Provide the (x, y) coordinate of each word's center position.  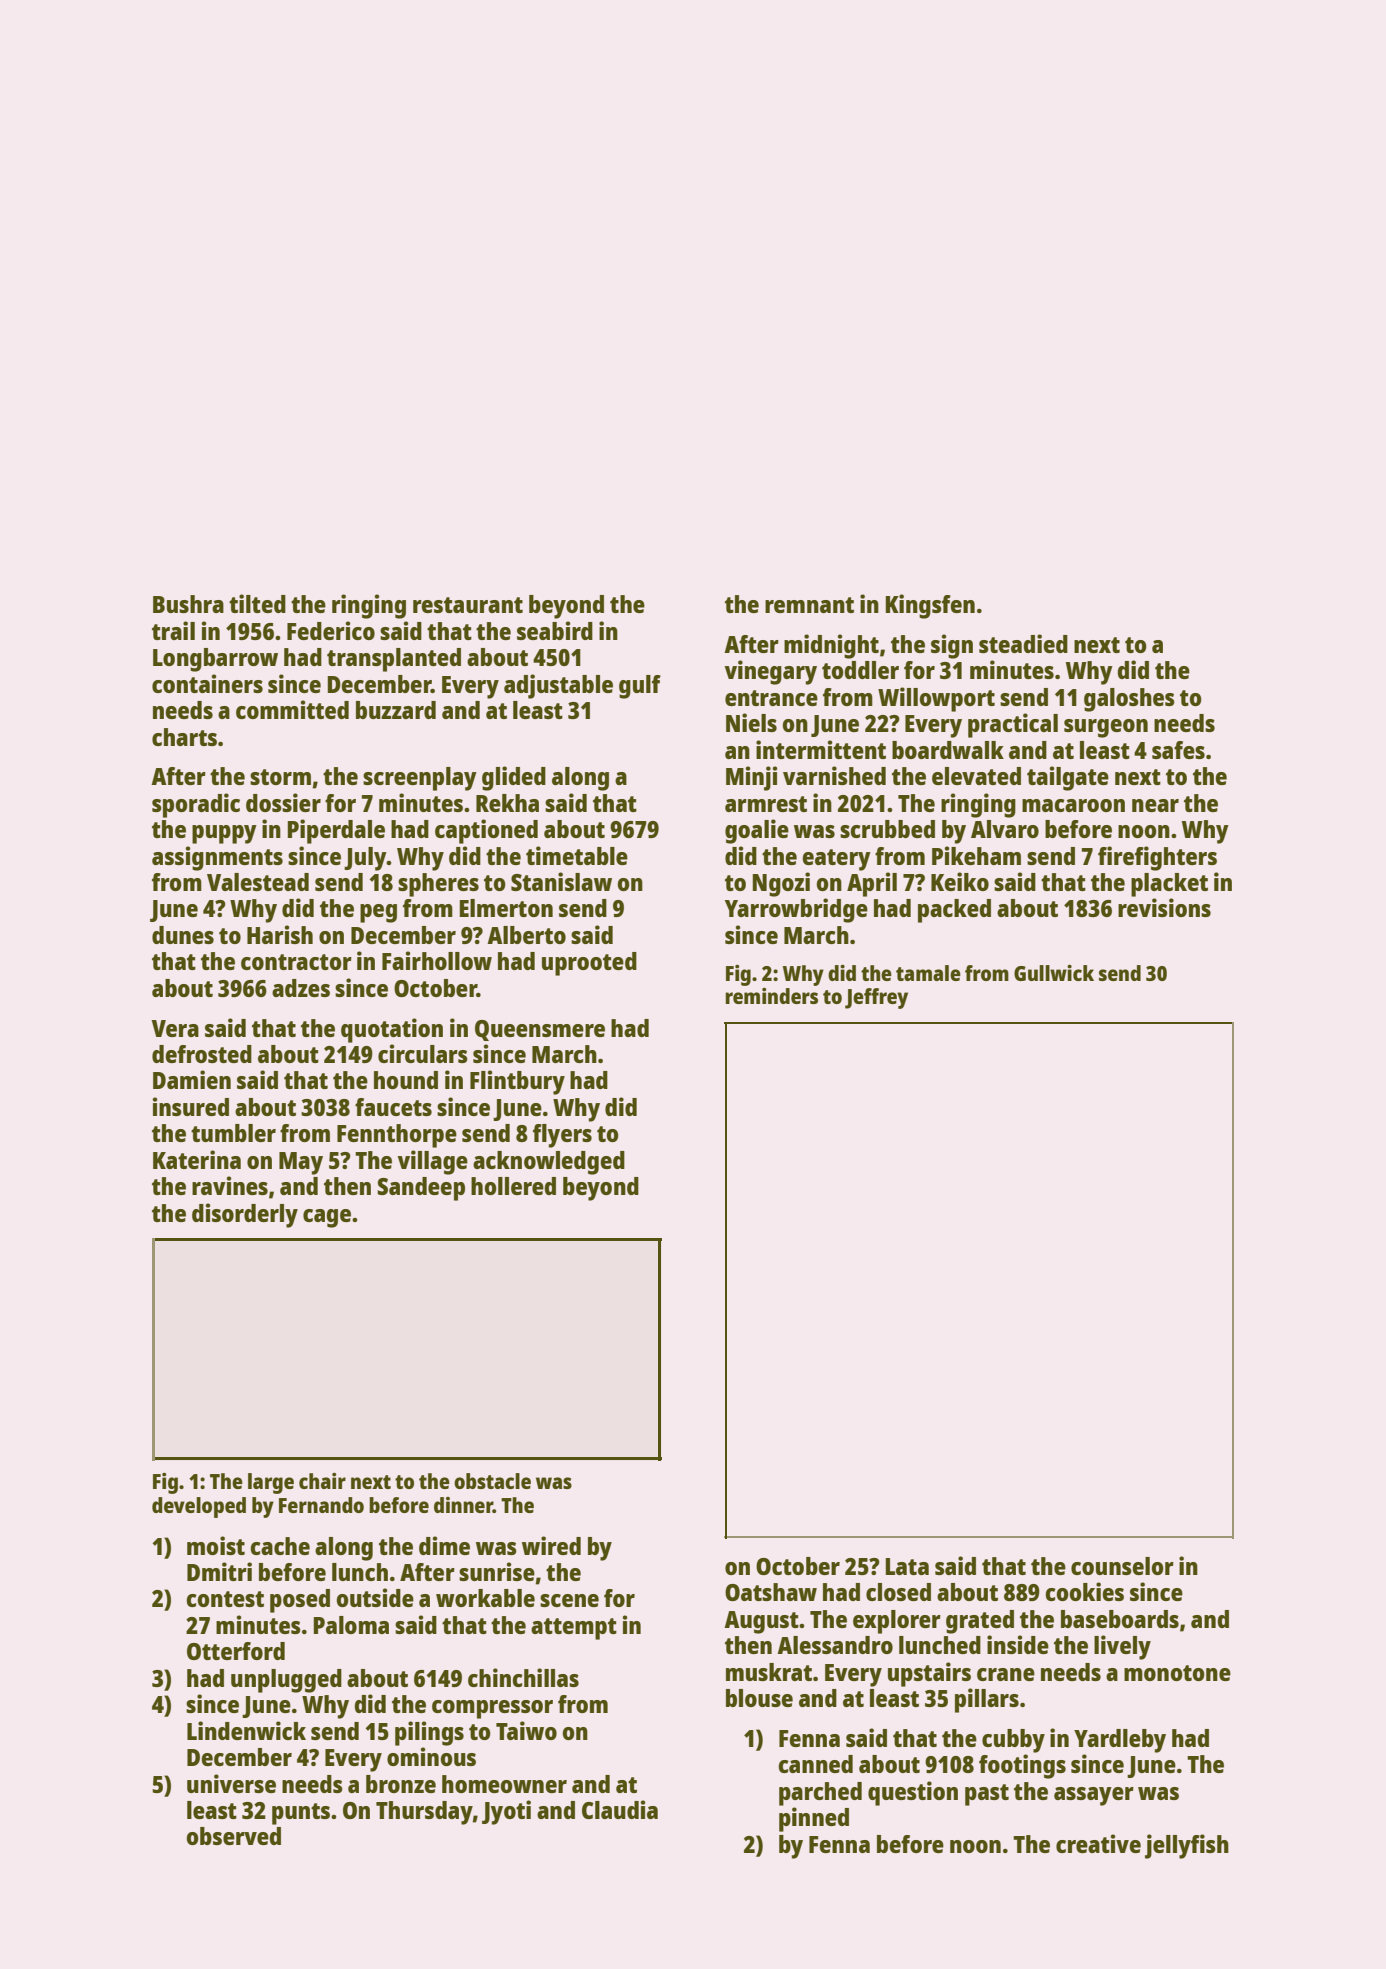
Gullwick (1054, 973)
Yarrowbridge (796, 910)
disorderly (245, 1215)
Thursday (424, 1813)
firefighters (1157, 858)
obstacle (492, 1481)
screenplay (420, 779)
